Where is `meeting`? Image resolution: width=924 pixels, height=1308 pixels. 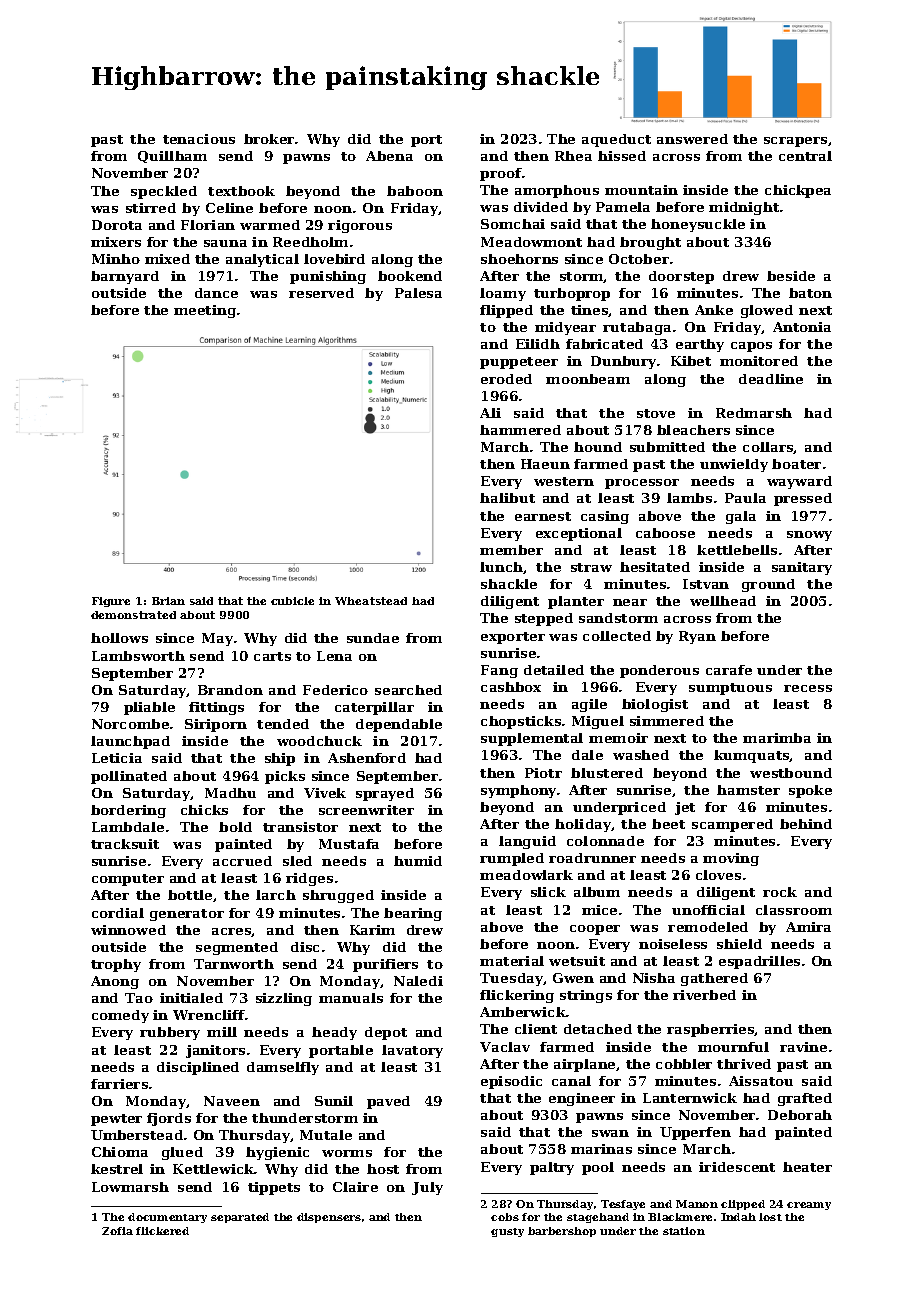 meeting is located at coordinates (205, 311).
